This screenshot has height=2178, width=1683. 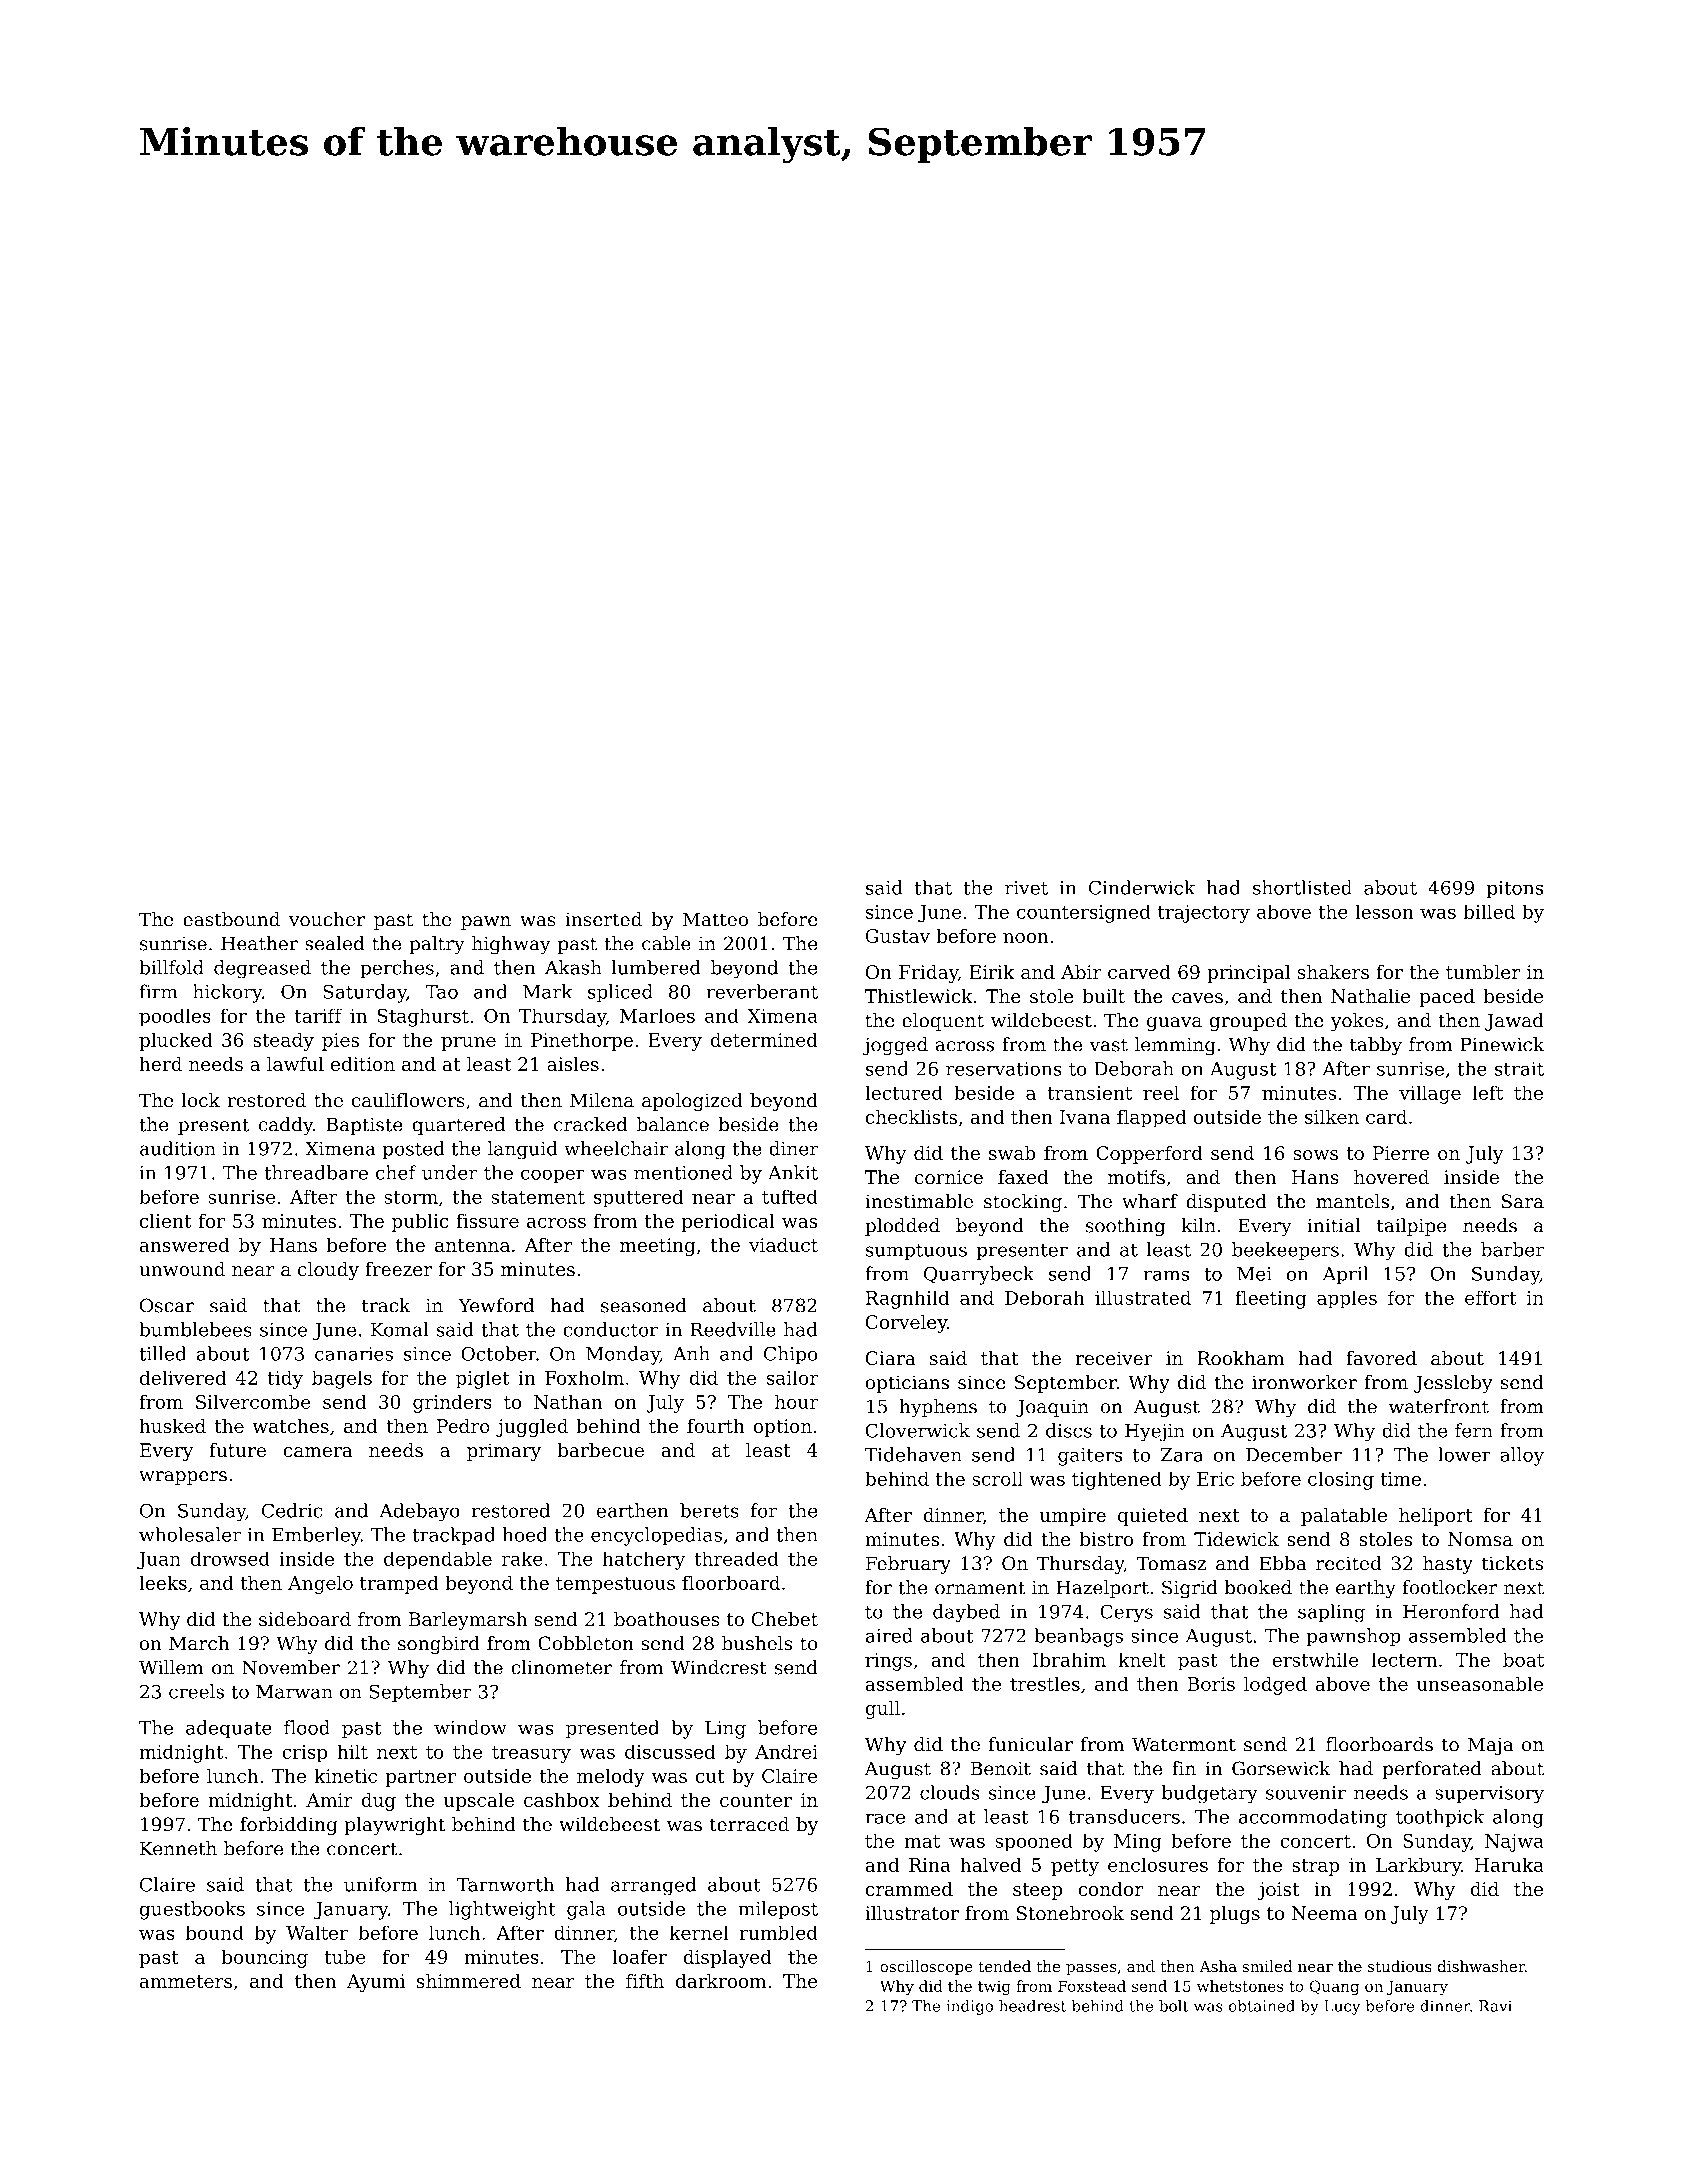 What do you see at coordinates (1376, 1046) in the screenshot?
I see `tabby` at bounding box center [1376, 1046].
